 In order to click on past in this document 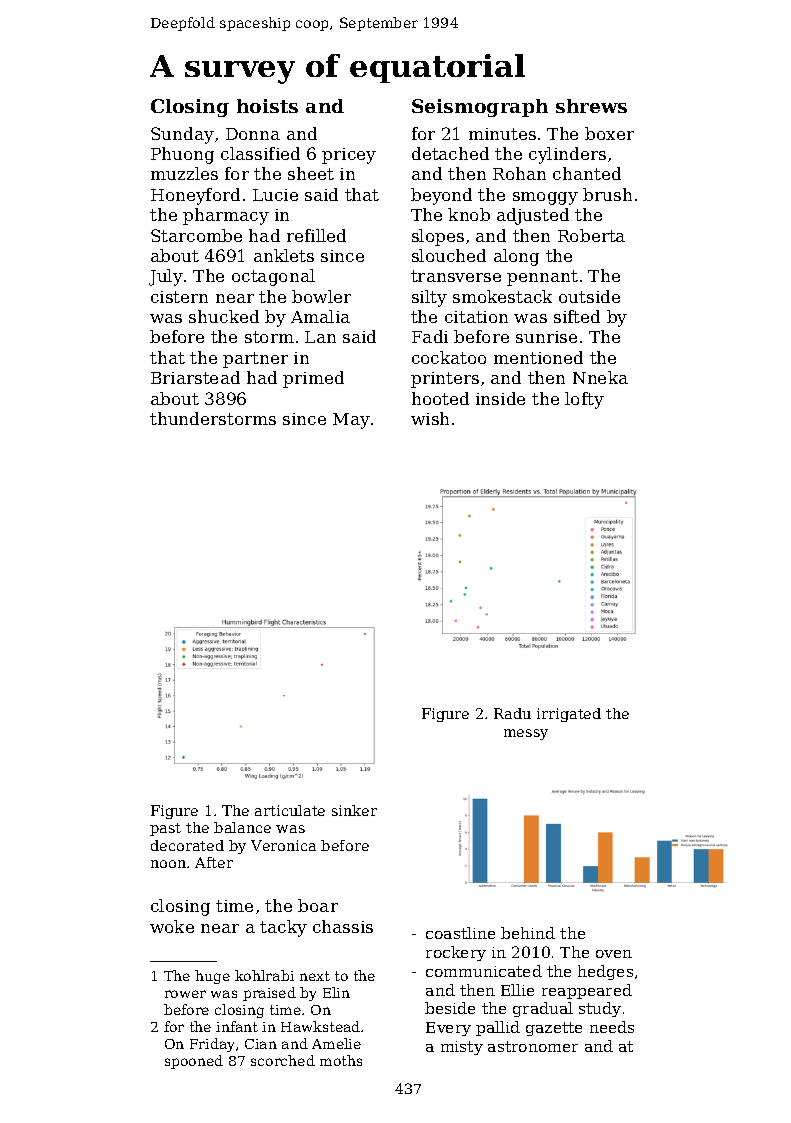, I will do `click(165, 829)`.
